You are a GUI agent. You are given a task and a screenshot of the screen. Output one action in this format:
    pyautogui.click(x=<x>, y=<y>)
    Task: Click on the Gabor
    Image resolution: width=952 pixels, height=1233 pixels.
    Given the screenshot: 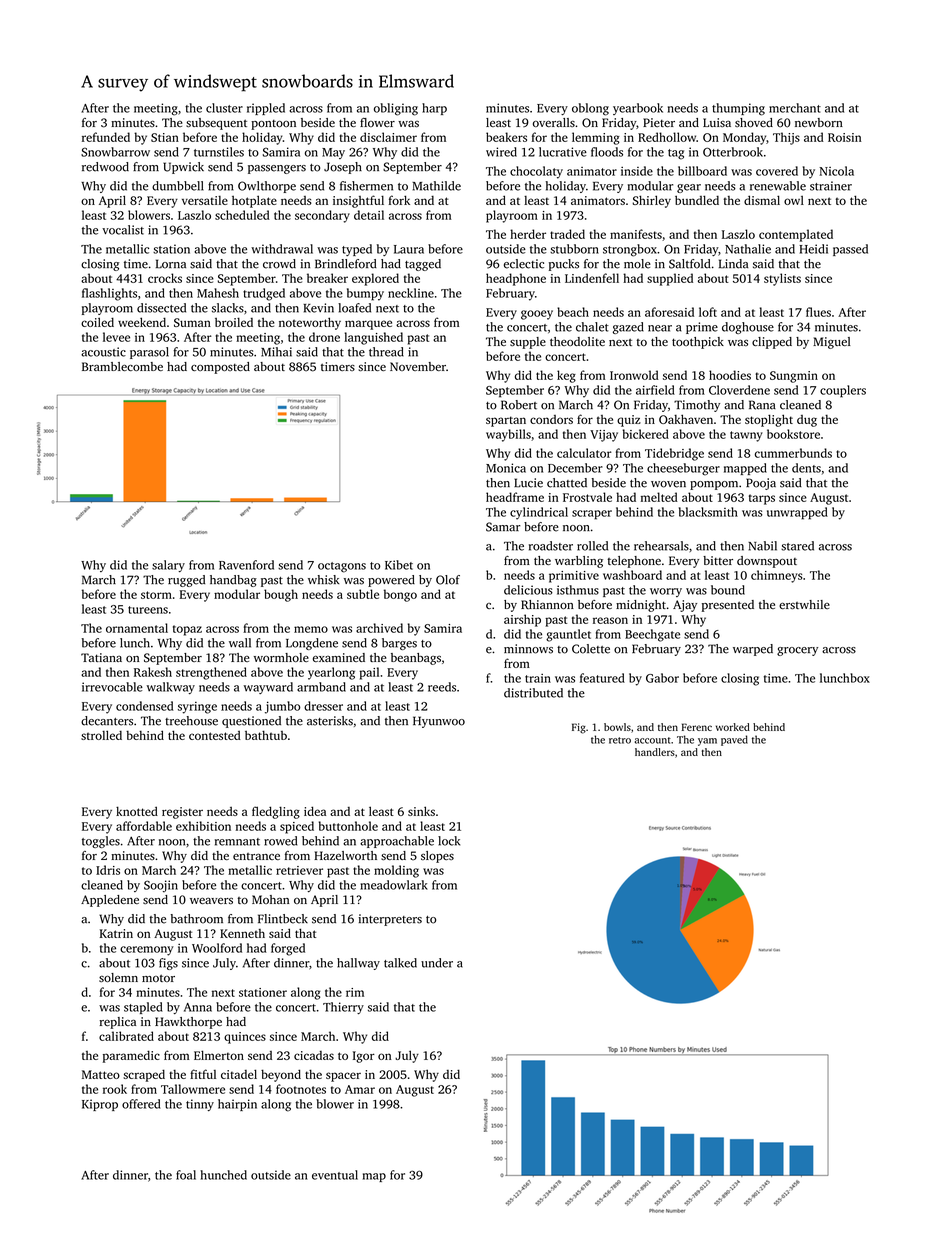 What is the action you would take?
    pyautogui.click(x=662, y=678)
